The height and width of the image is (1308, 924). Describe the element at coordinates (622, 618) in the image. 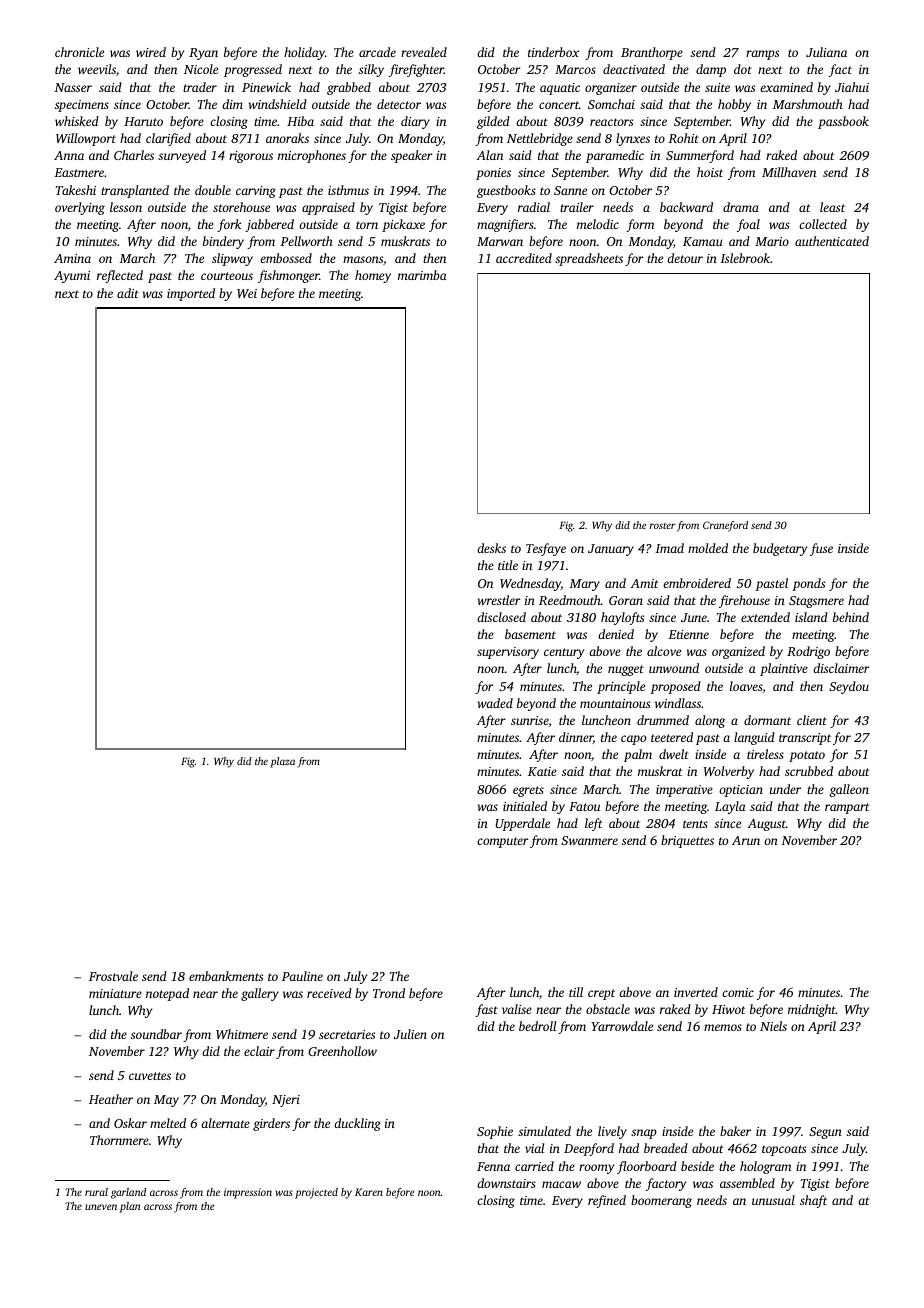

I see `haylofts` at that location.
